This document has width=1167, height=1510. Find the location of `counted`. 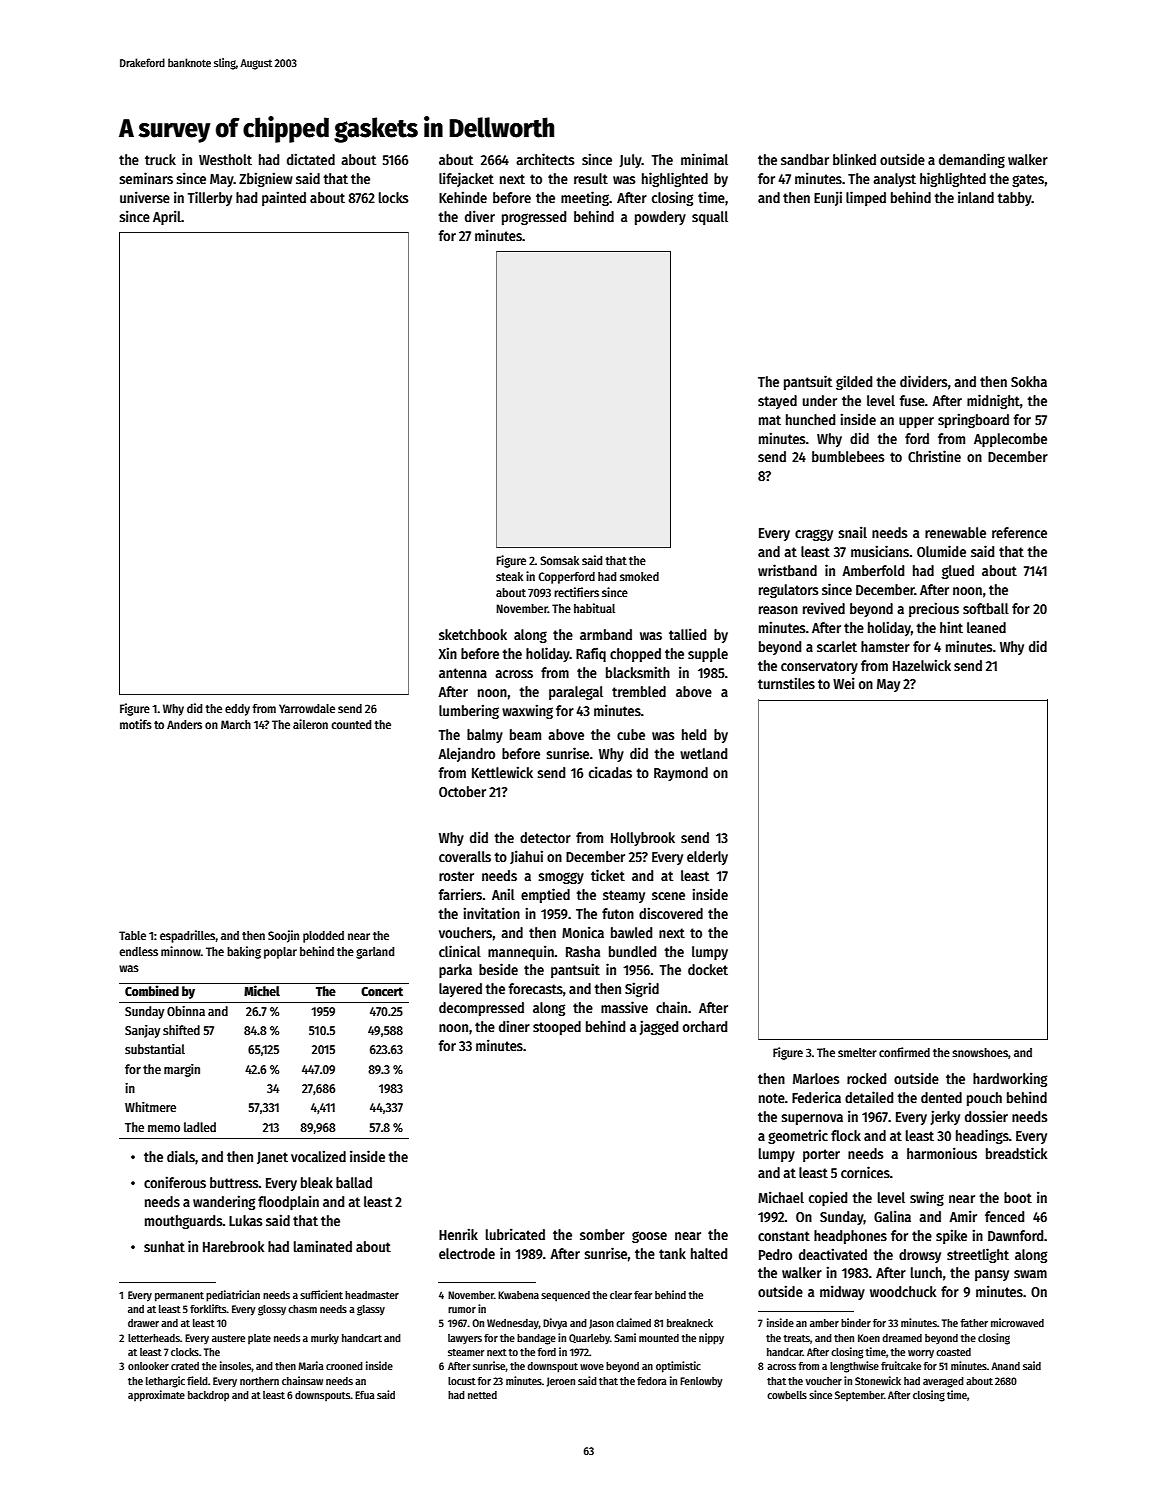

counted is located at coordinates (351, 724).
